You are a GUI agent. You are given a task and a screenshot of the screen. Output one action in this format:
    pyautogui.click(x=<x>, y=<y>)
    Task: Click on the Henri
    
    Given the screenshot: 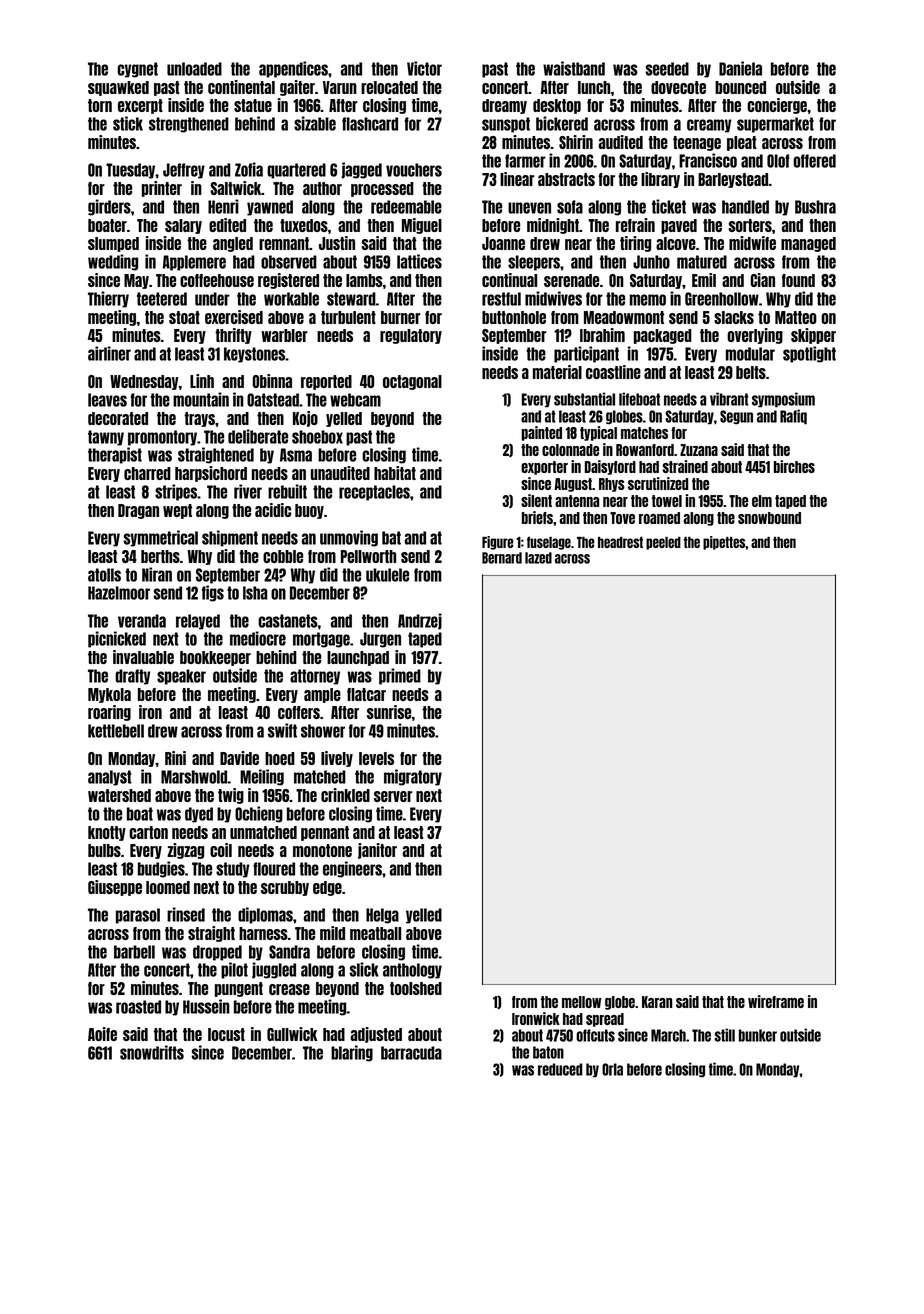 What is the action you would take?
    pyautogui.click(x=223, y=206)
